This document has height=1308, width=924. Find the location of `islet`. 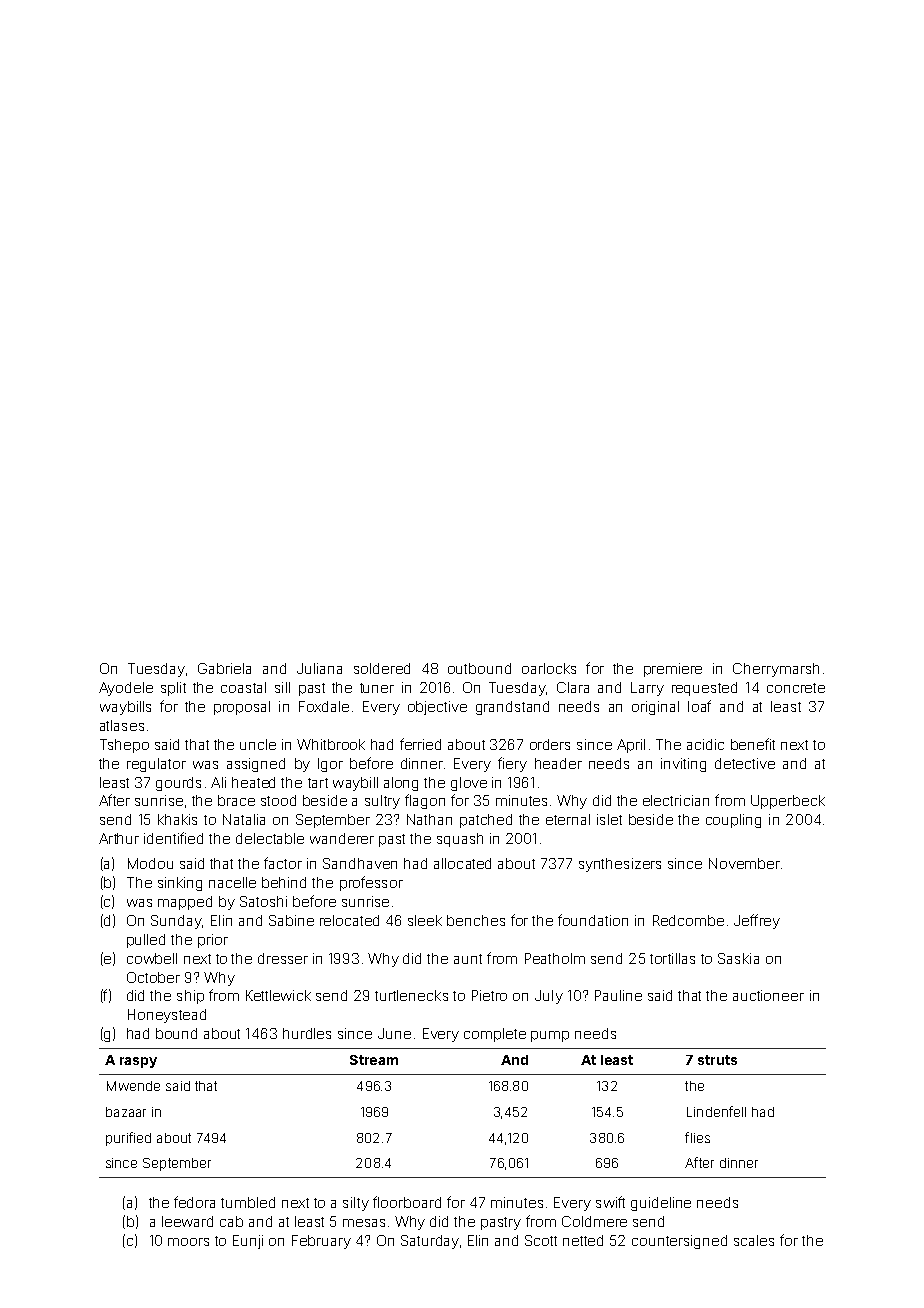

islet is located at coordinates (609, 819).
